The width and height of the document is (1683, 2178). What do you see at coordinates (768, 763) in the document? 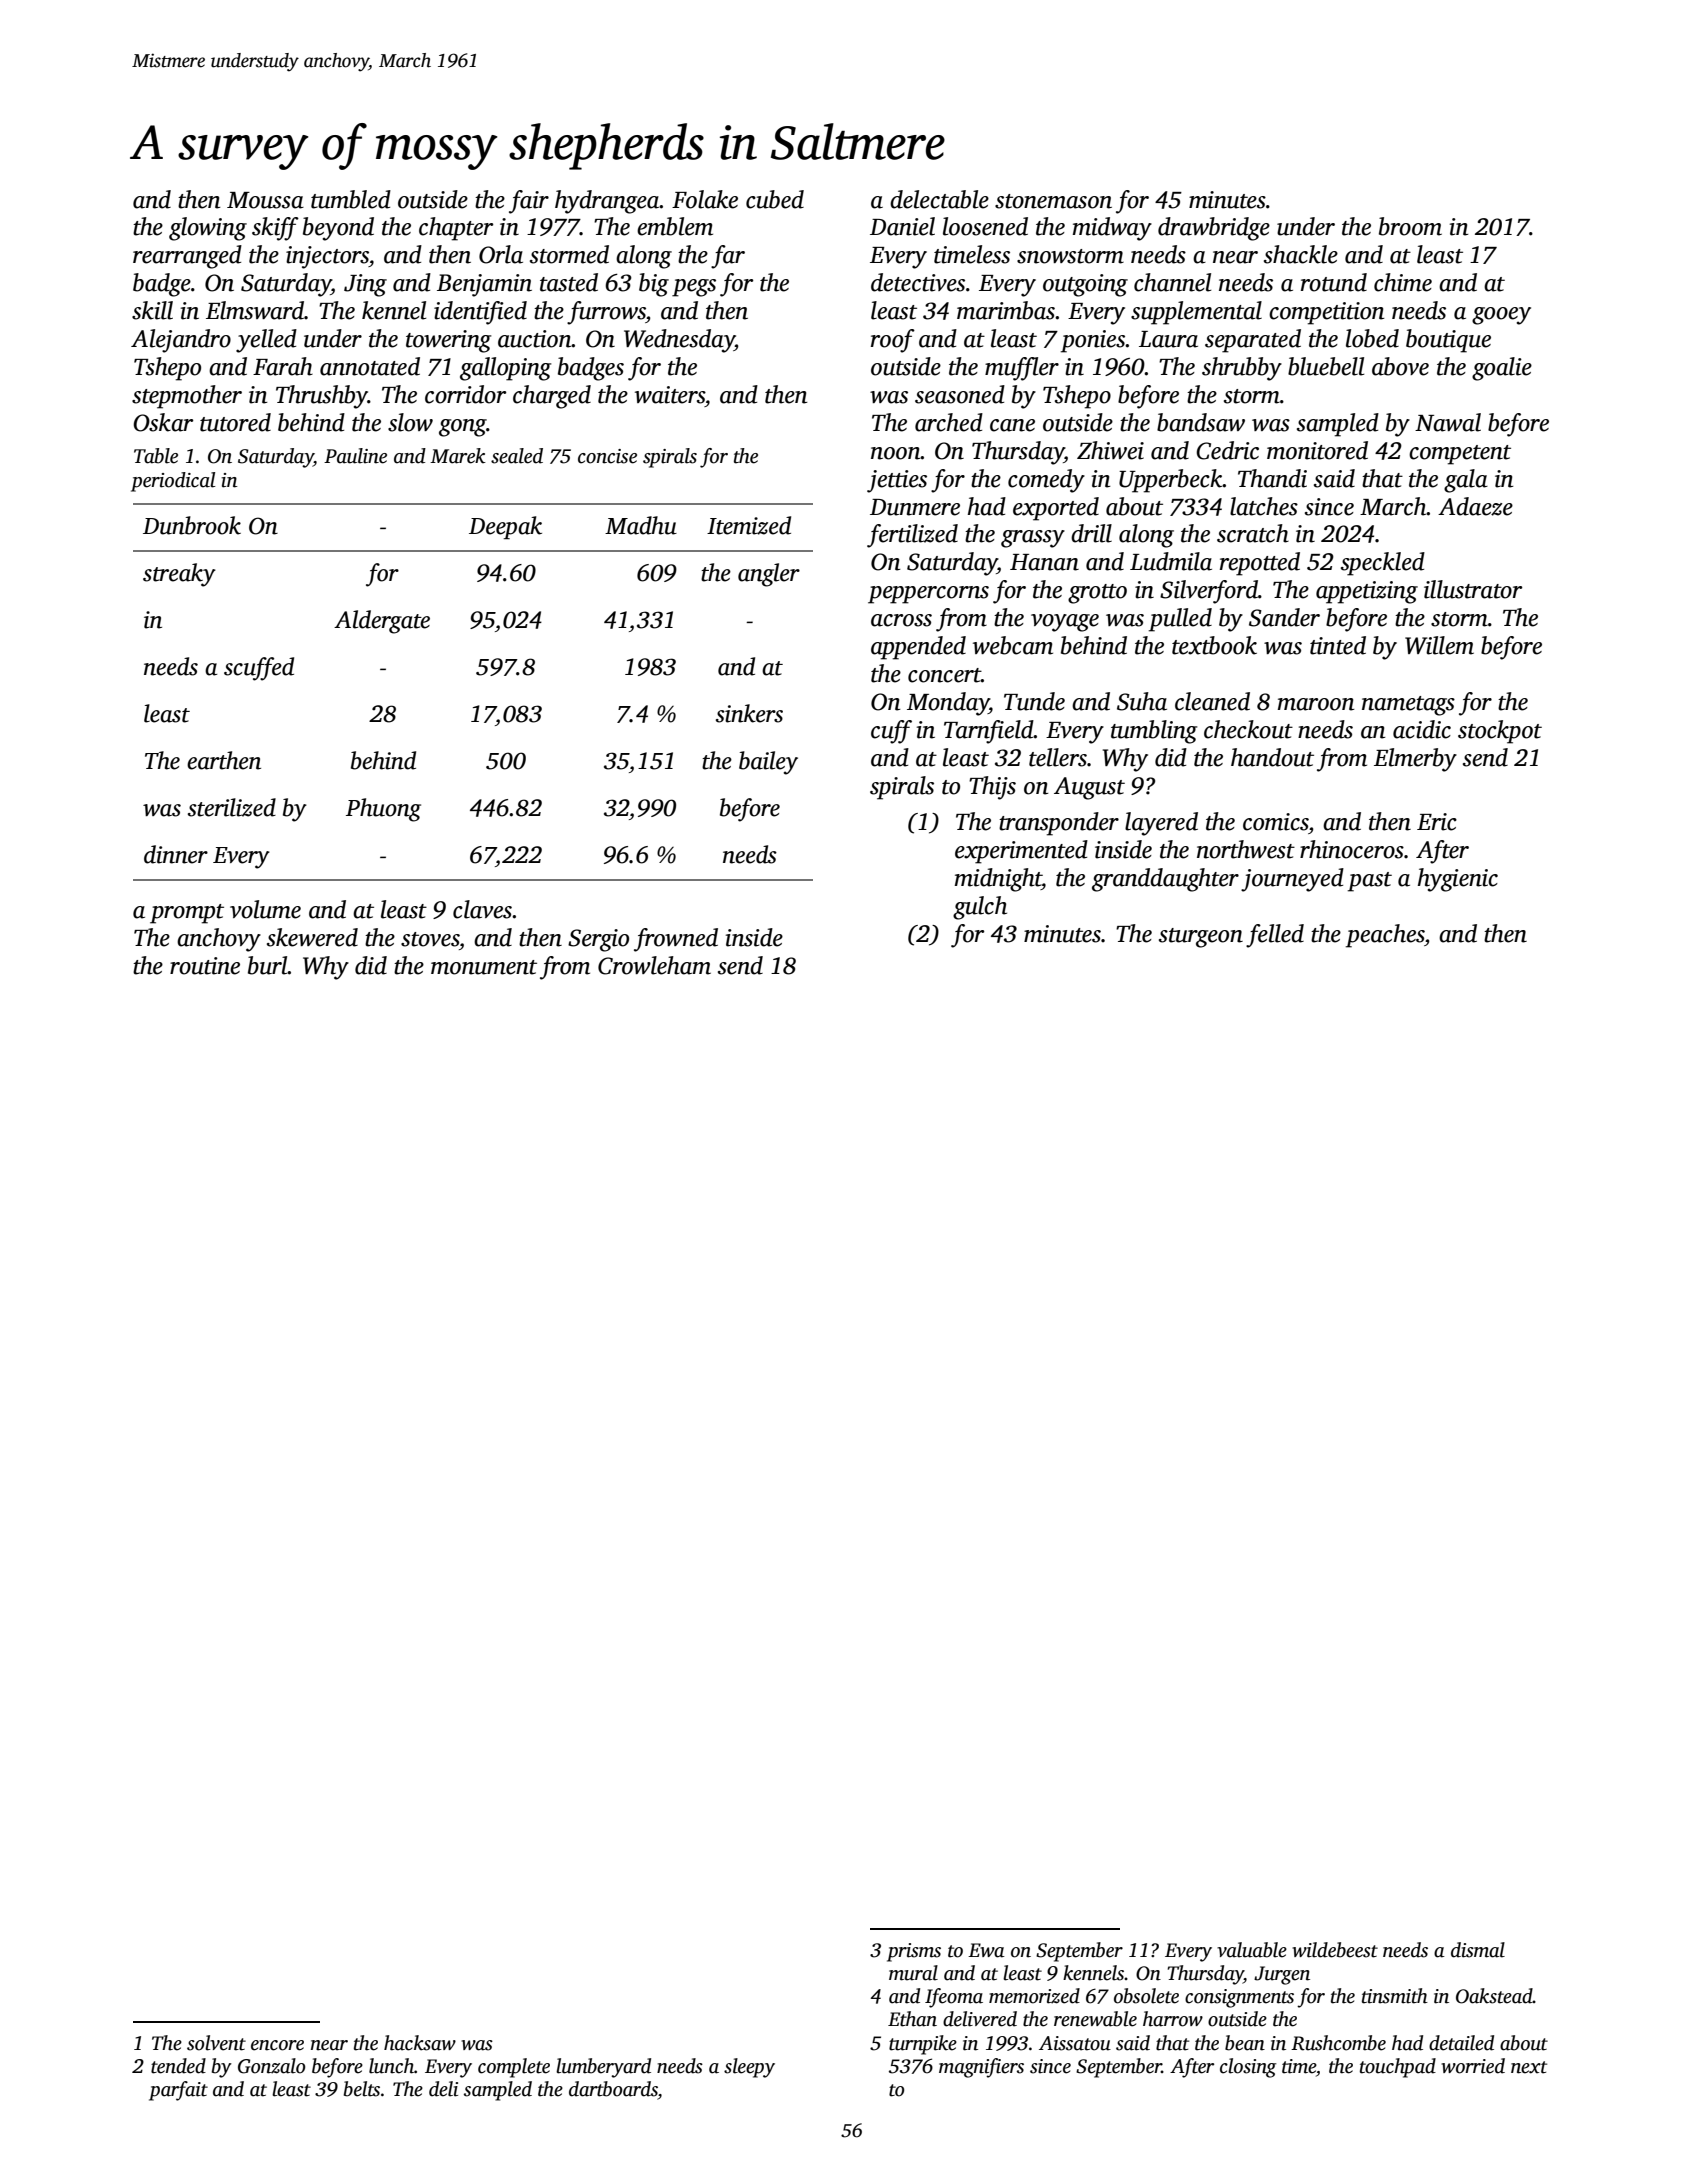
I see `bailey` at bounding box center [768, 763].
